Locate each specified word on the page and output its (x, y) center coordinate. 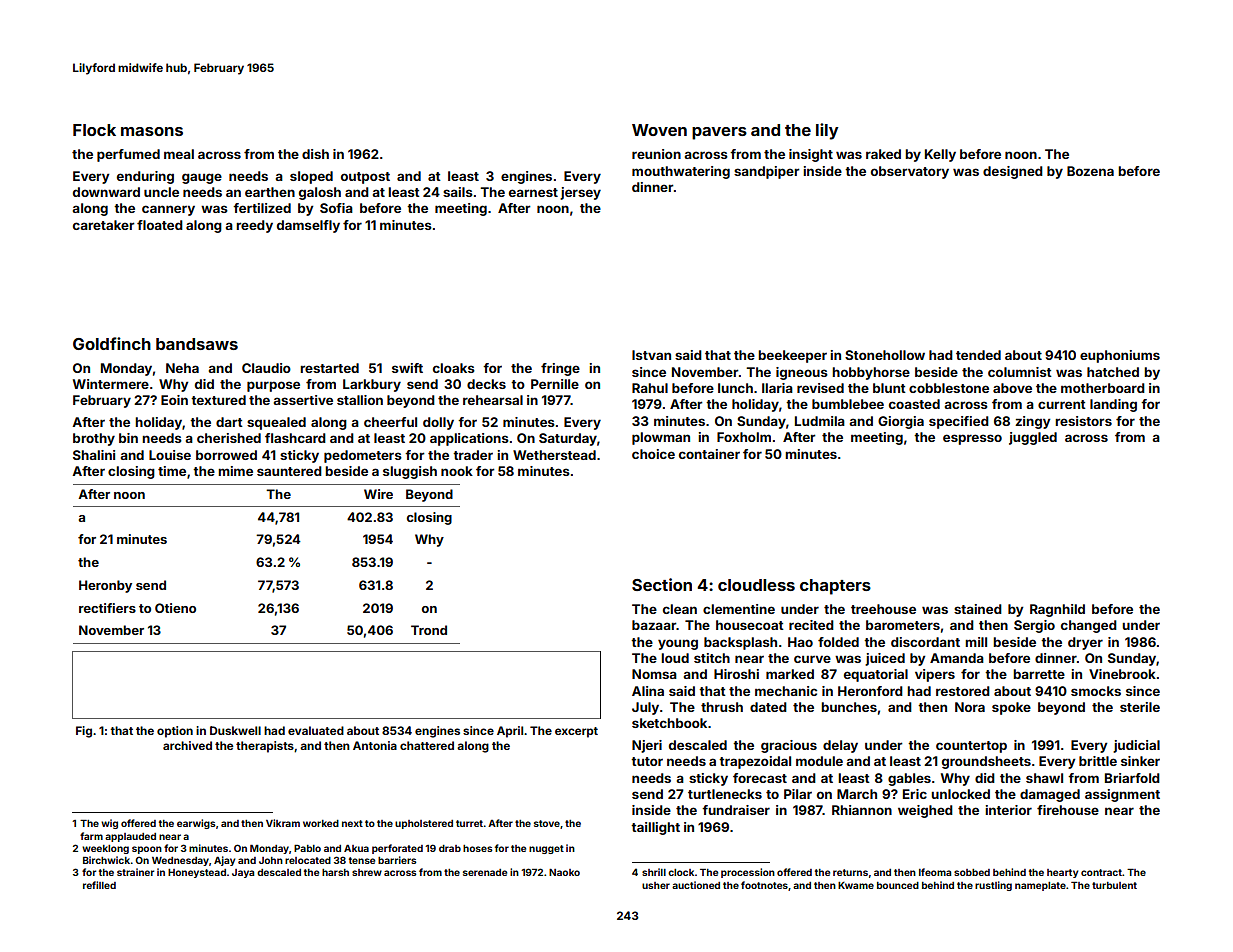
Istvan (651, 355)
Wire (378, 494)
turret (469, 823)
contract (1101, 872)
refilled (99, 885)
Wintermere (111, 384)
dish (315, 154)
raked (883, 154)
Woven (659, 130)
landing (1113, 405)
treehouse (883, 609)
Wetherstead (554, 455)
